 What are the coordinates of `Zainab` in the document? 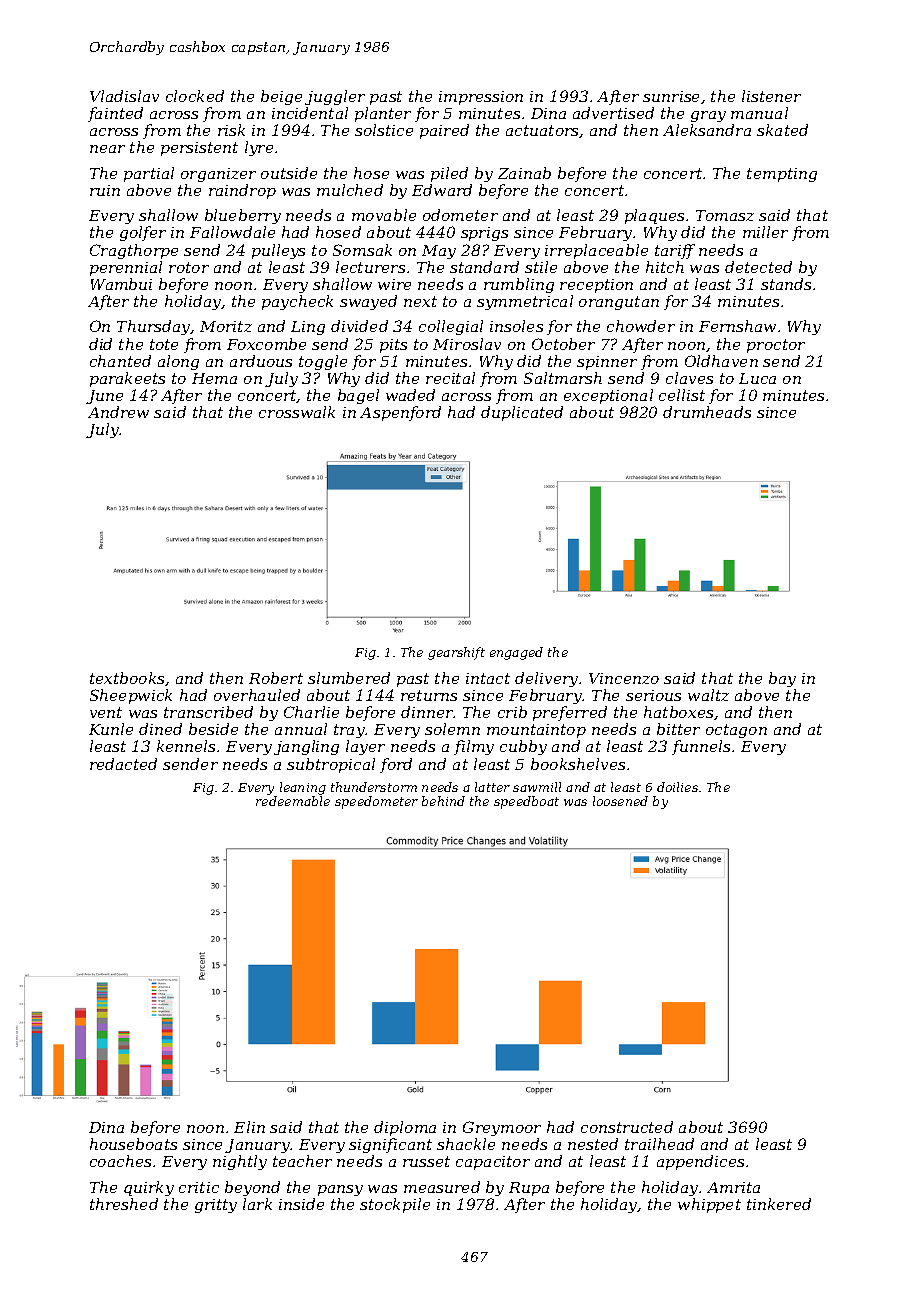 It's located at (524, 173).
